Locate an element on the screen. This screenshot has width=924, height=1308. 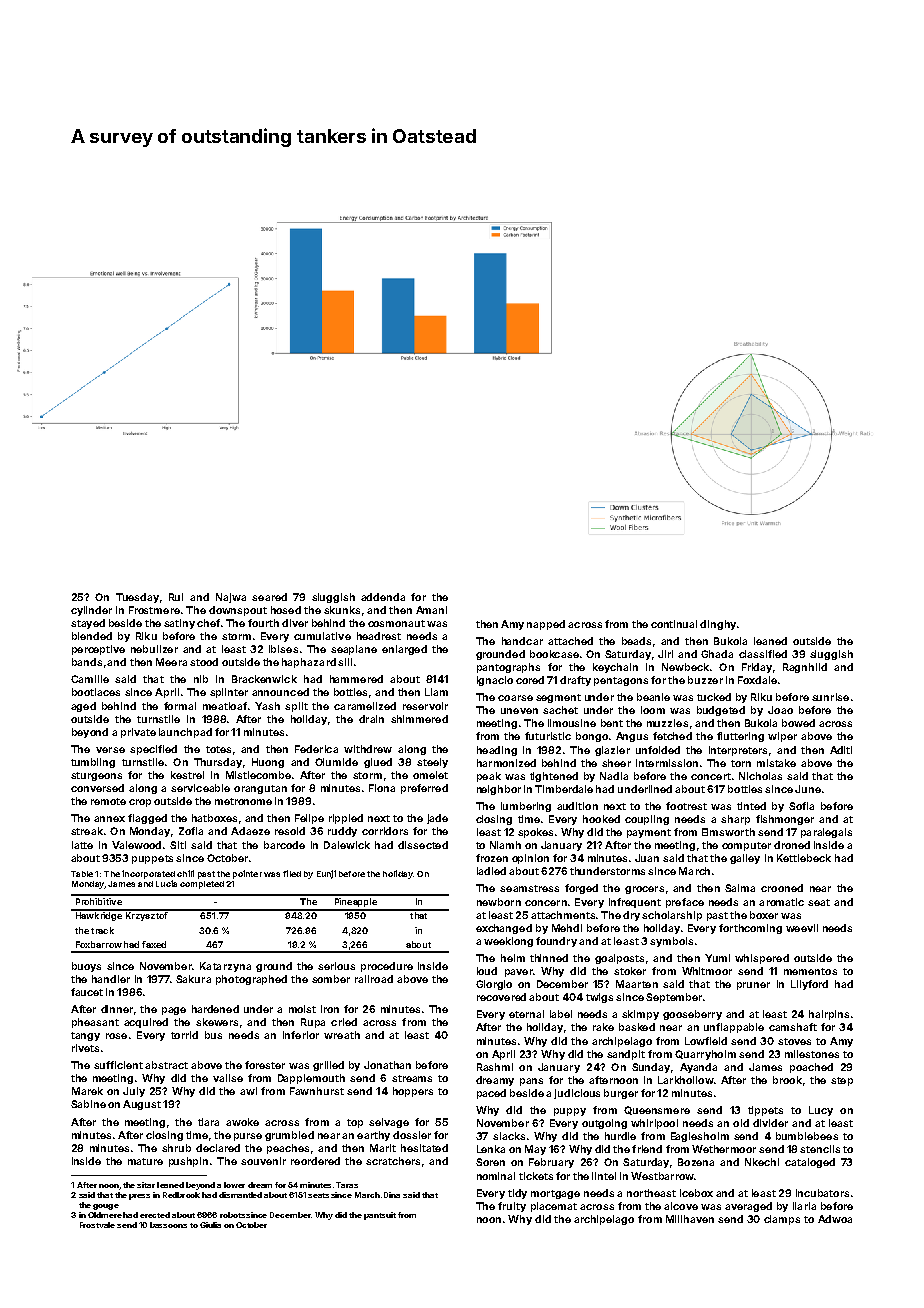
hammered is located at coordinates (356, 679).
